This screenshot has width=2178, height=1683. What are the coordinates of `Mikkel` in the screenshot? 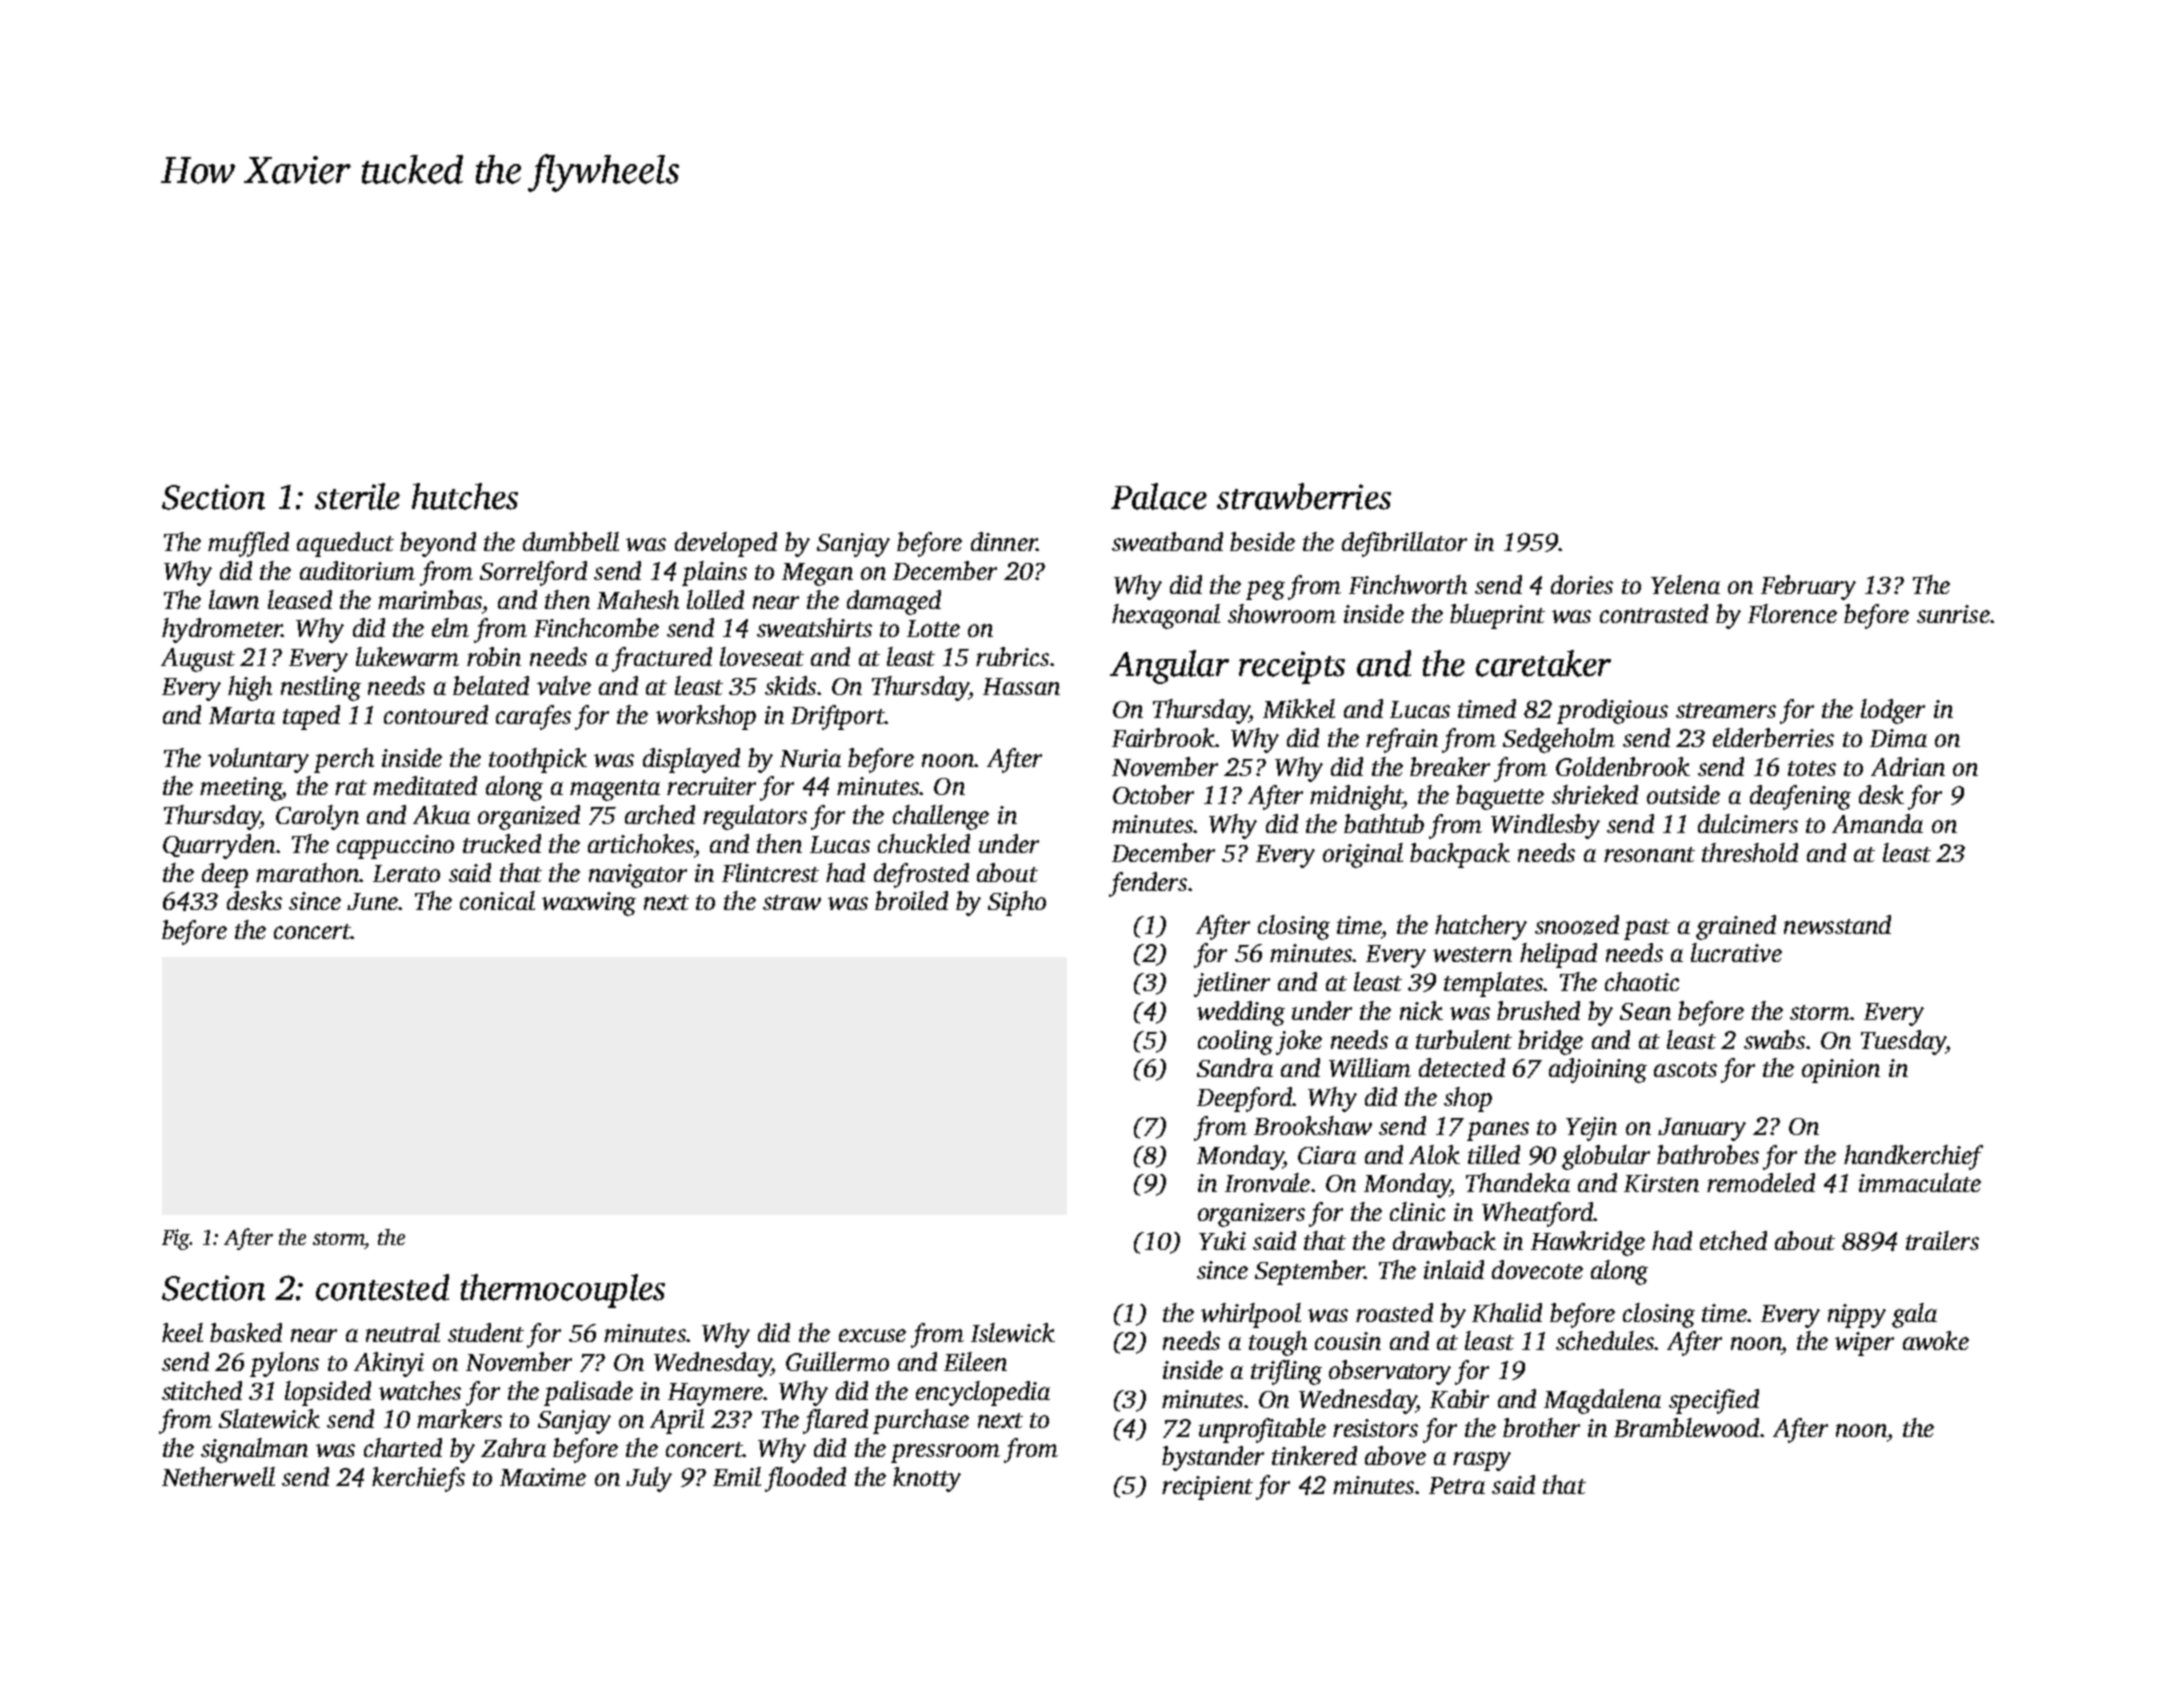 It's located at (1299, 708).
